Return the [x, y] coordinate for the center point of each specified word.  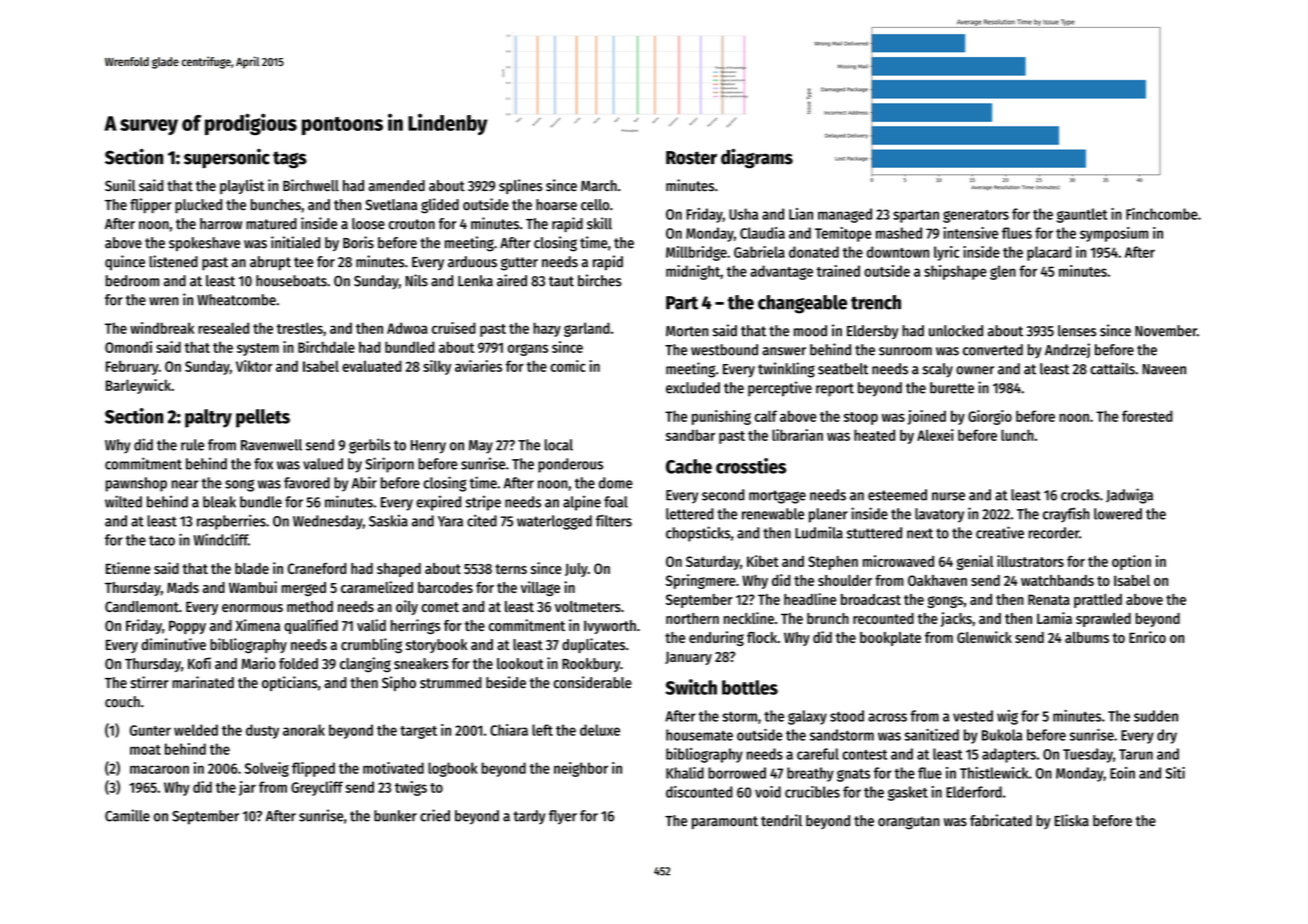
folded [298, 664]
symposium [1114, 234]
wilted [123, 501]
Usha [743, 214]
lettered [690, 514]
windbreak [162, 328]
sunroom [905, 351]
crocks [1080, 495]
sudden [1156, 716]
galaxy [807, 717]
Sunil [120, 185]
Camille [127, 815]
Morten [687, 331]
